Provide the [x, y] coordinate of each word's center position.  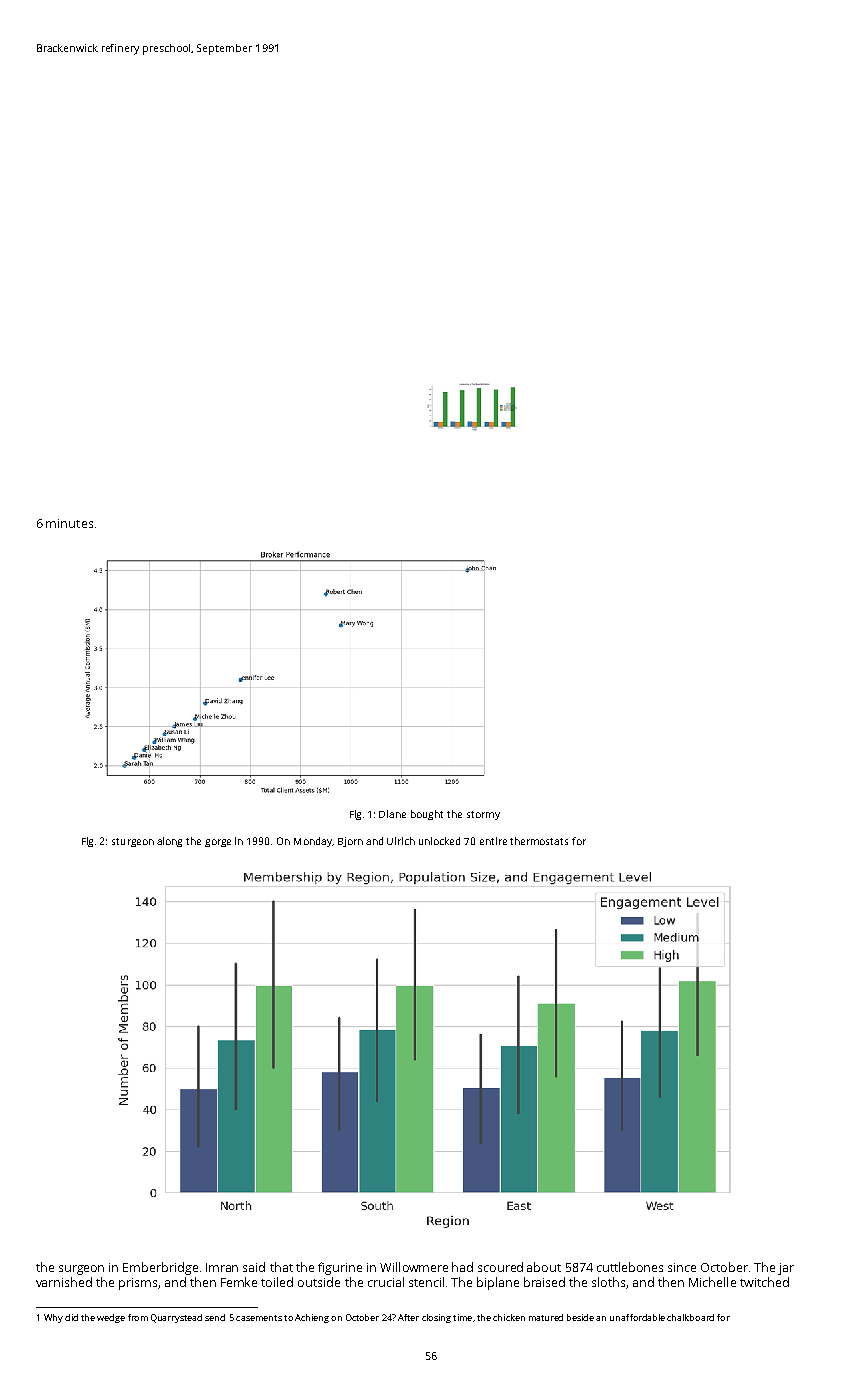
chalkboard [690, 1317]
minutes [69, 523]
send [215, 1317]
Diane [392, 814]
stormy [483, 815]
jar [786, 1269]
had [462, 1267]
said [254, 1267]
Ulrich [401, 841]
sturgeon [133, 842]
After [408, 1317]
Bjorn [350, 842]
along [169, 842]
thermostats [539, 841]
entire [493, 841]
